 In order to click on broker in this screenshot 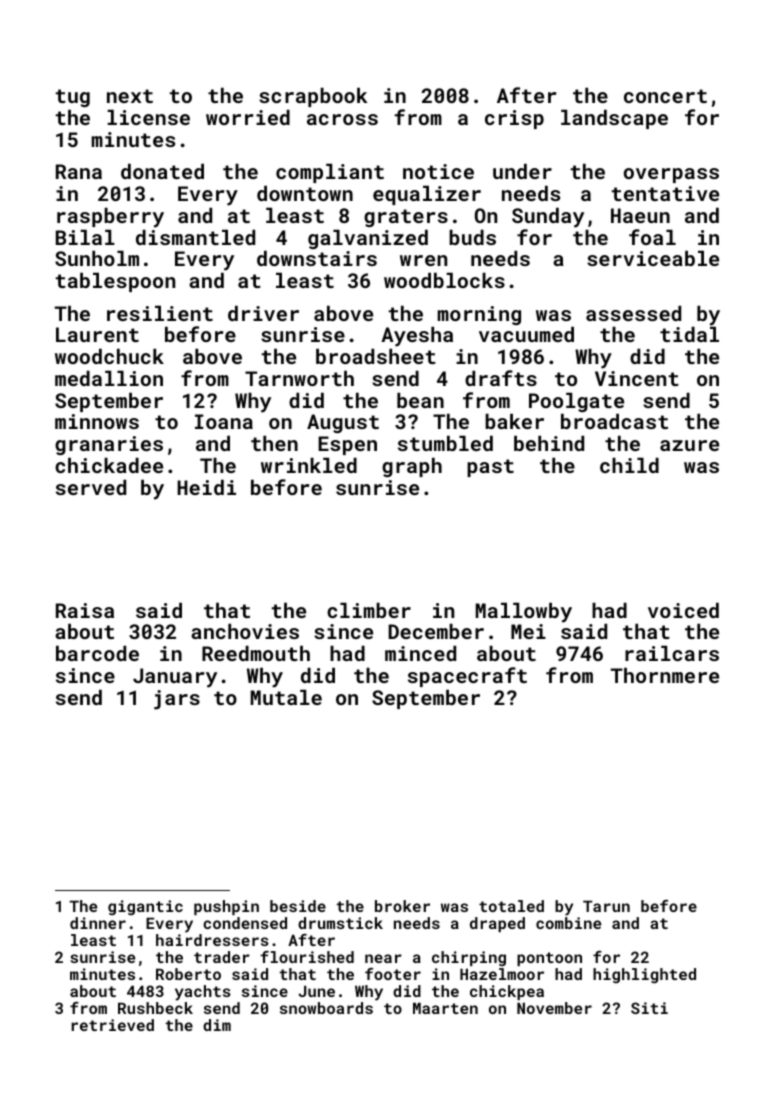, I will do `click(402, 906)`.
